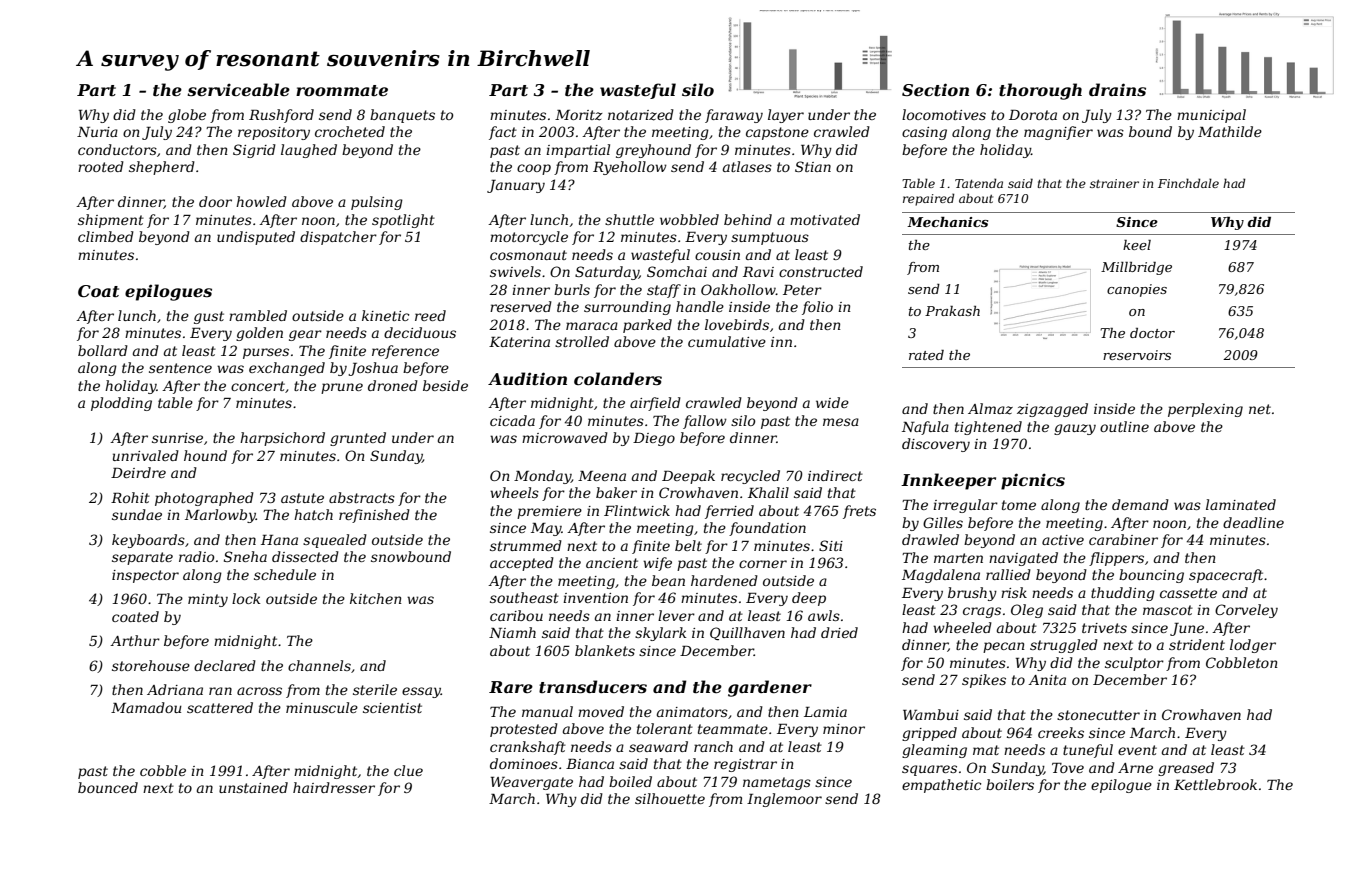 Image resolution: width=1372 pixels, height=887 pixels. What do you see at coordinates (1137, 290) in the image?
I see `canopies` at bounding box center [1137, 290].
